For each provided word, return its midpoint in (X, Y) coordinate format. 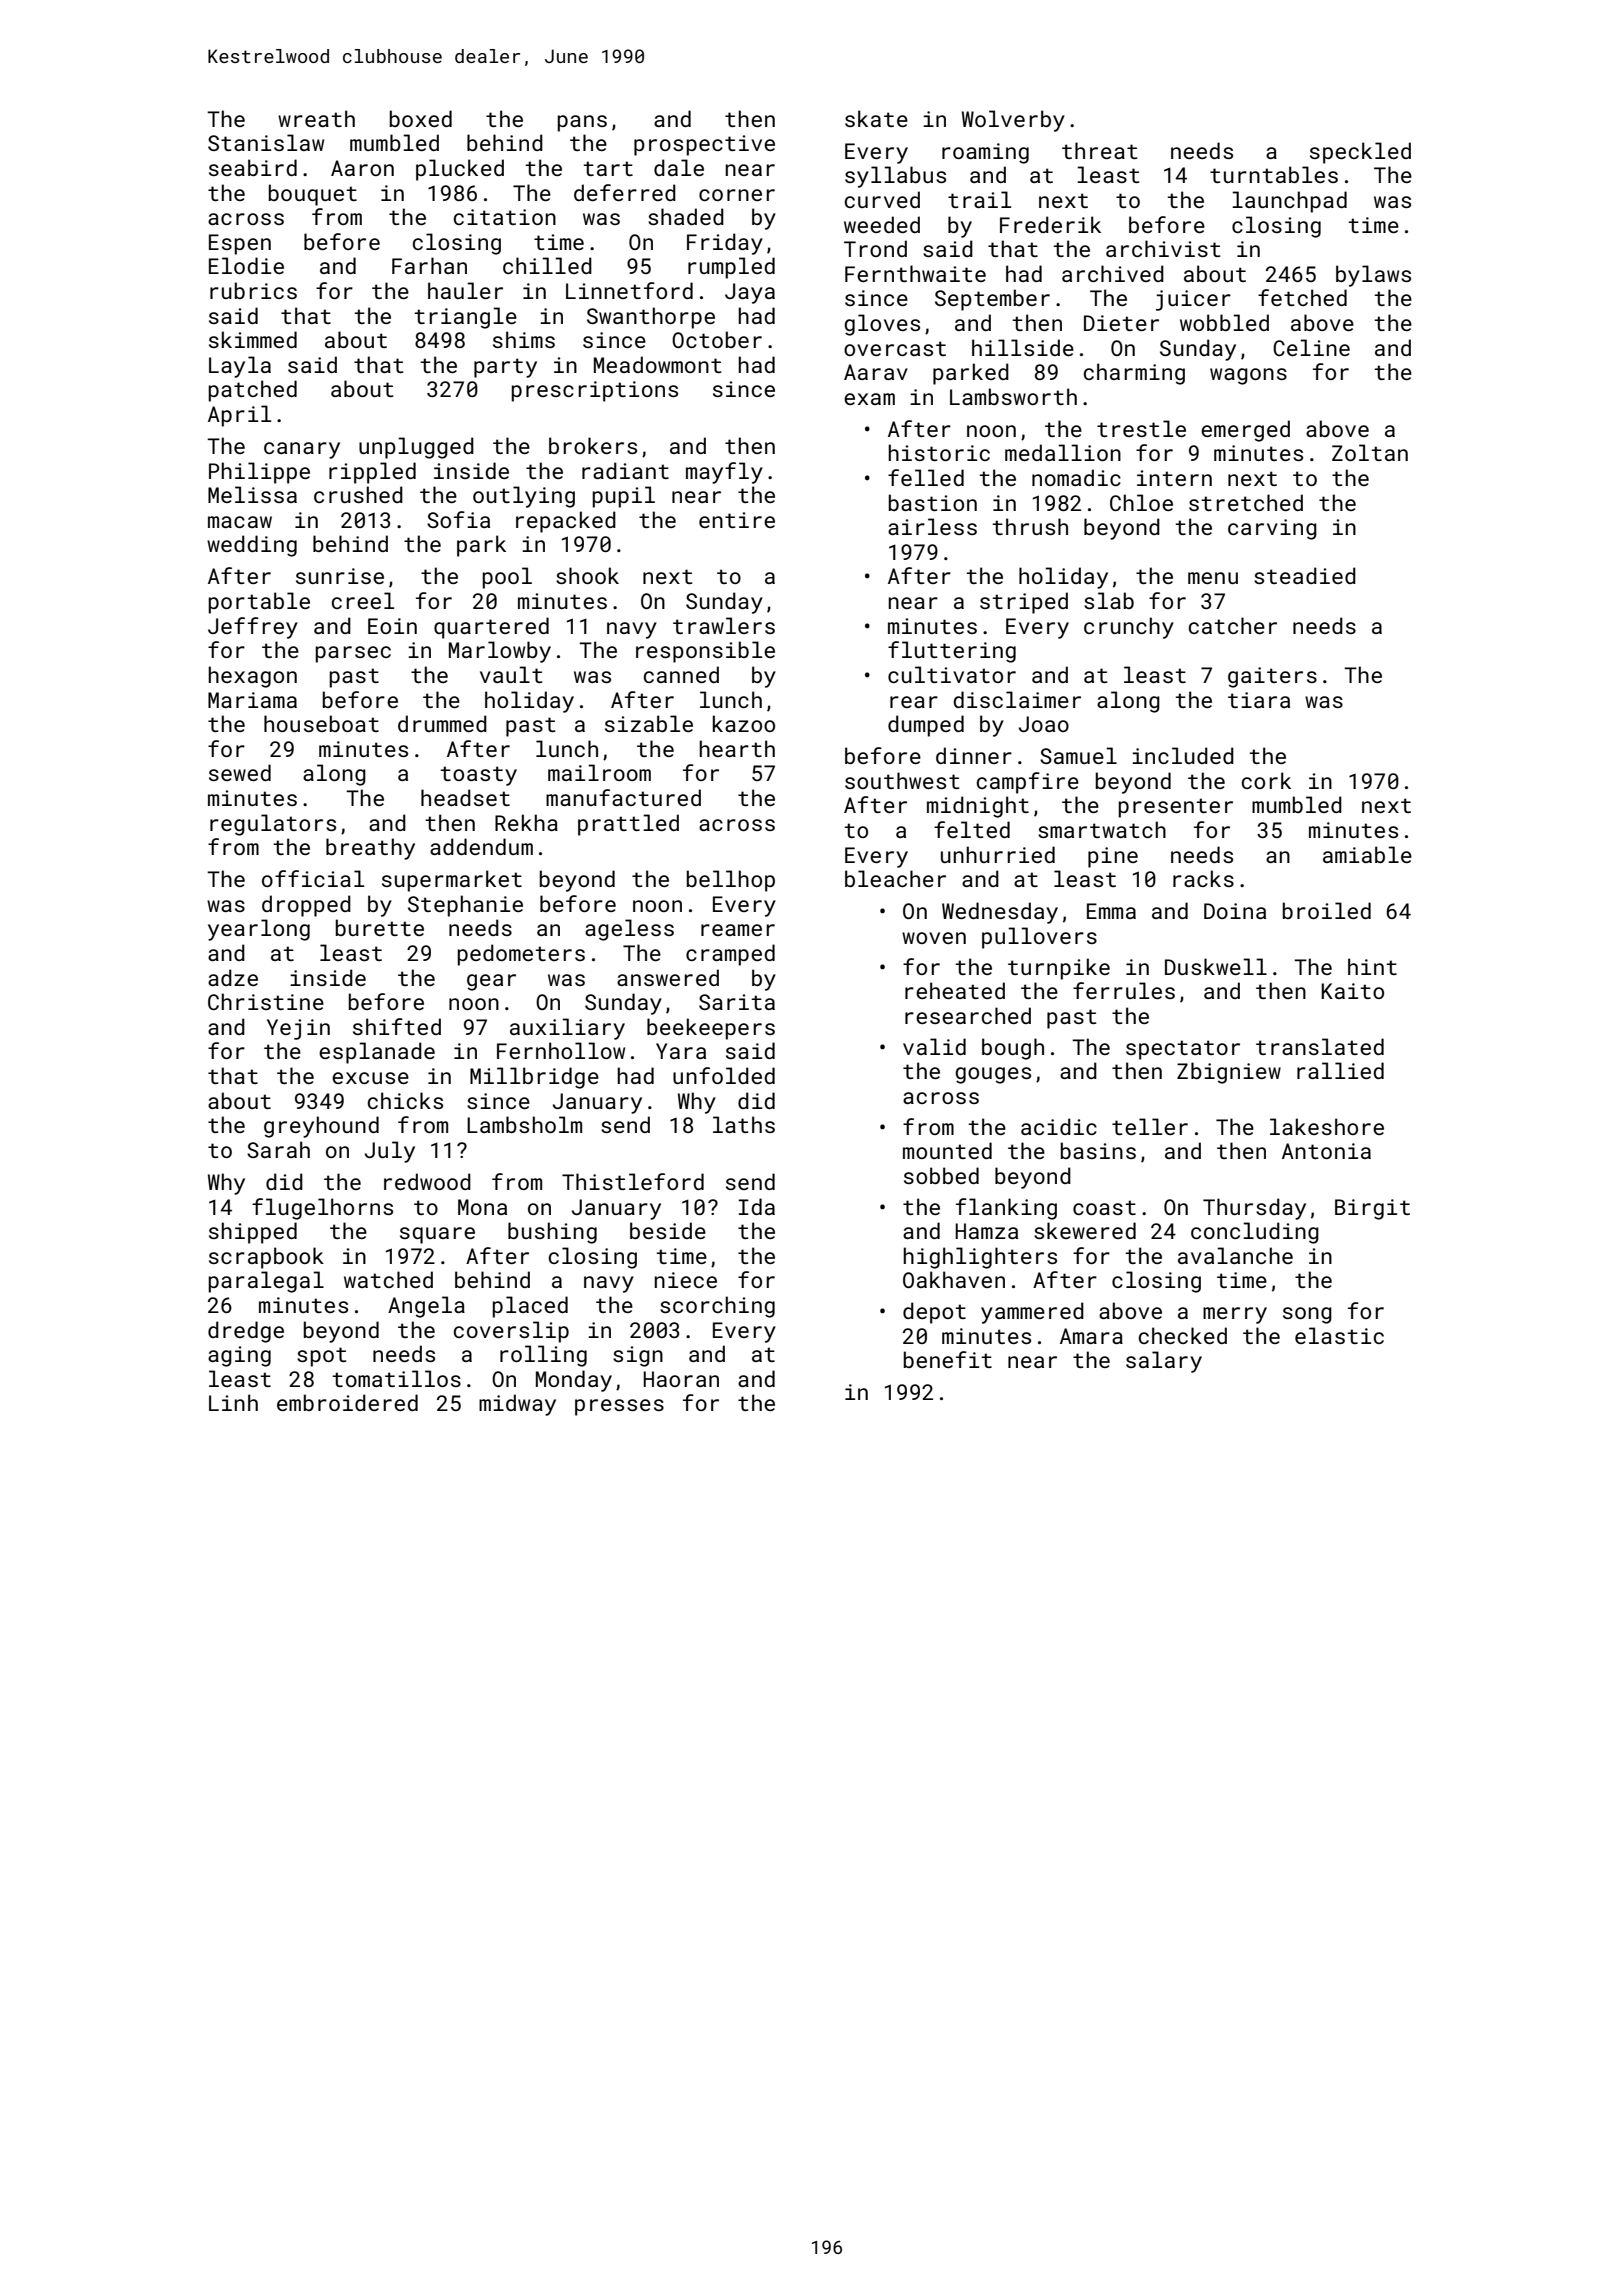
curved (882, 199)
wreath (316, 118)
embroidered (347, 1402)
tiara (1259, 700)
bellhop (731, 881)
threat (1100, 150)
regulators (273, 825)
